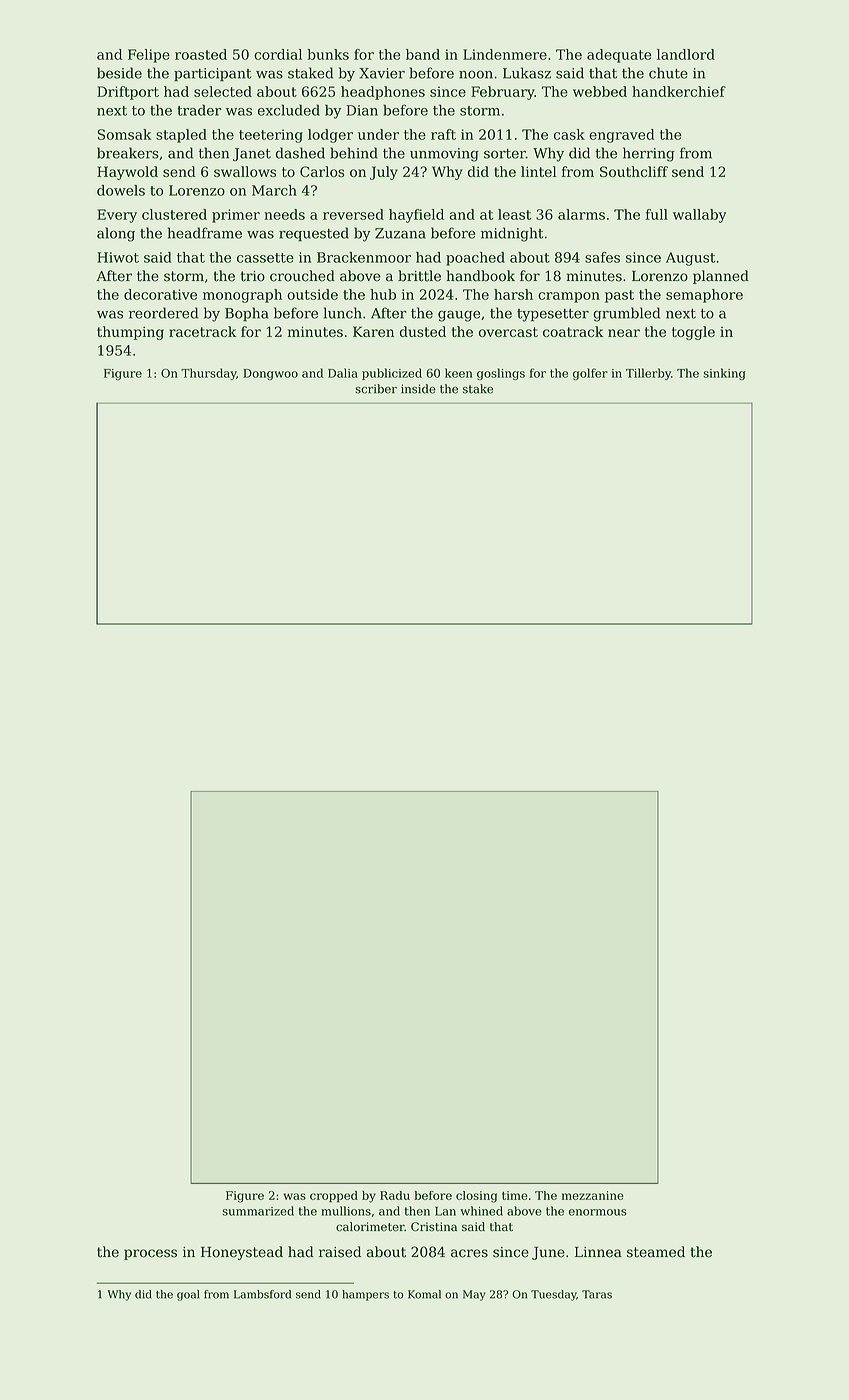 The height and width of the screenshot is (1400, 849). I want to click on mezzanine, so click(593, 1195).
